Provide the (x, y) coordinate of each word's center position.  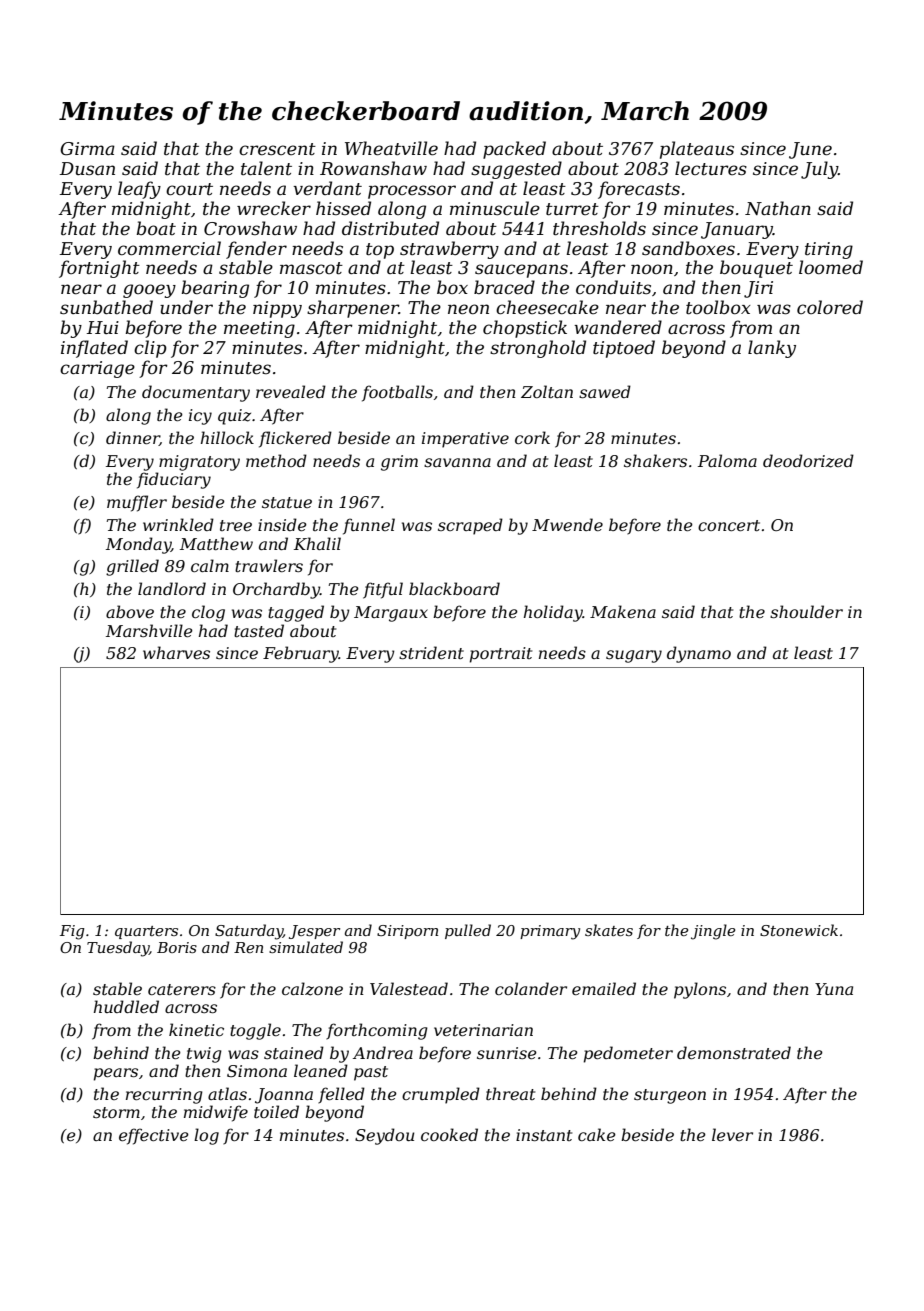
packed (514, 150)
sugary (634, 656)
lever (732, 1134)
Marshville (149, 630)
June (810, 150)
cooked (449, 1134)
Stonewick (799, 930)
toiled (276, 1111)
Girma (87, 149)
